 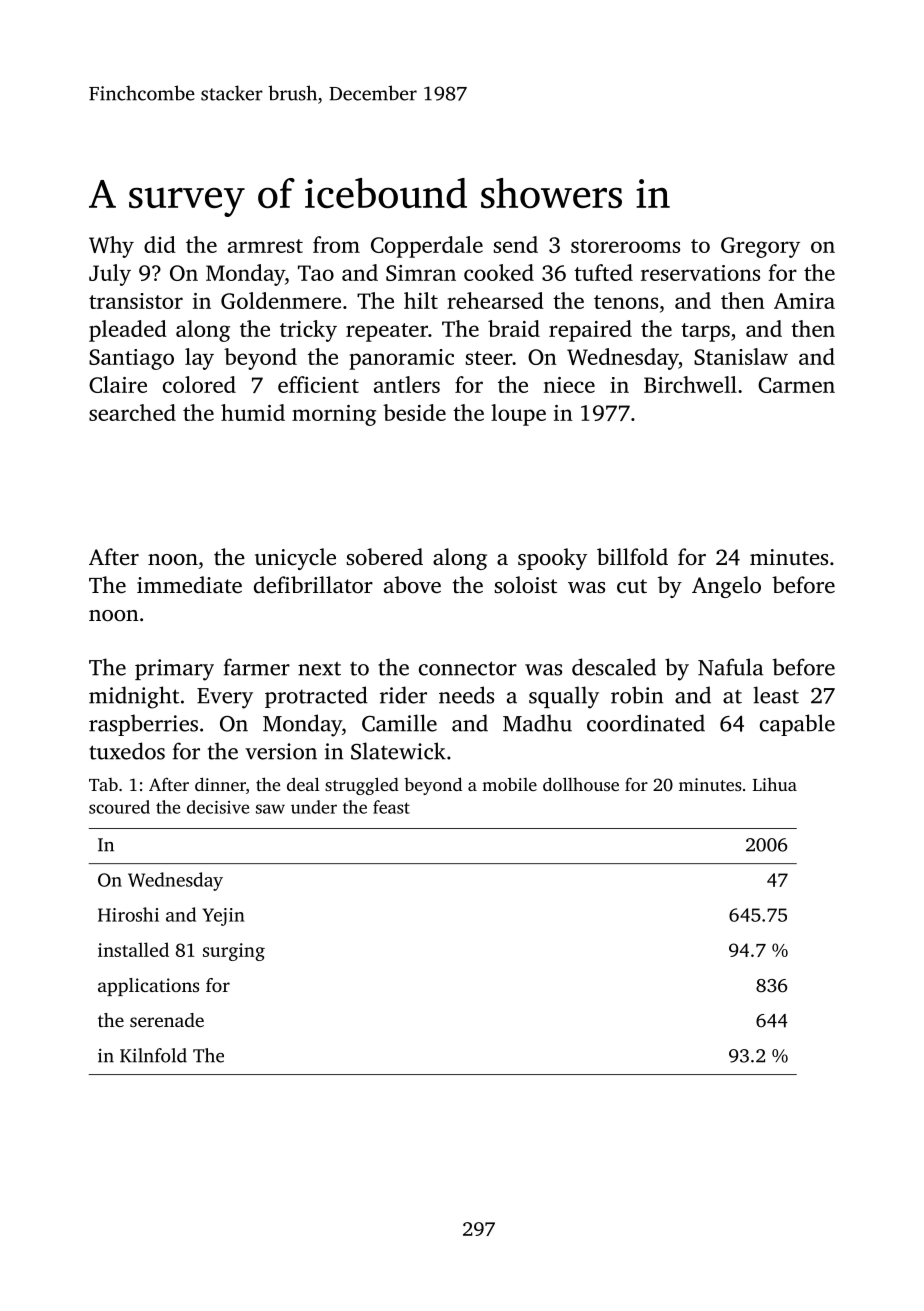 What do you see at coordinates (775, 784) in the screenshot?
I see `Lihua` at bounding box center [775, 784].
